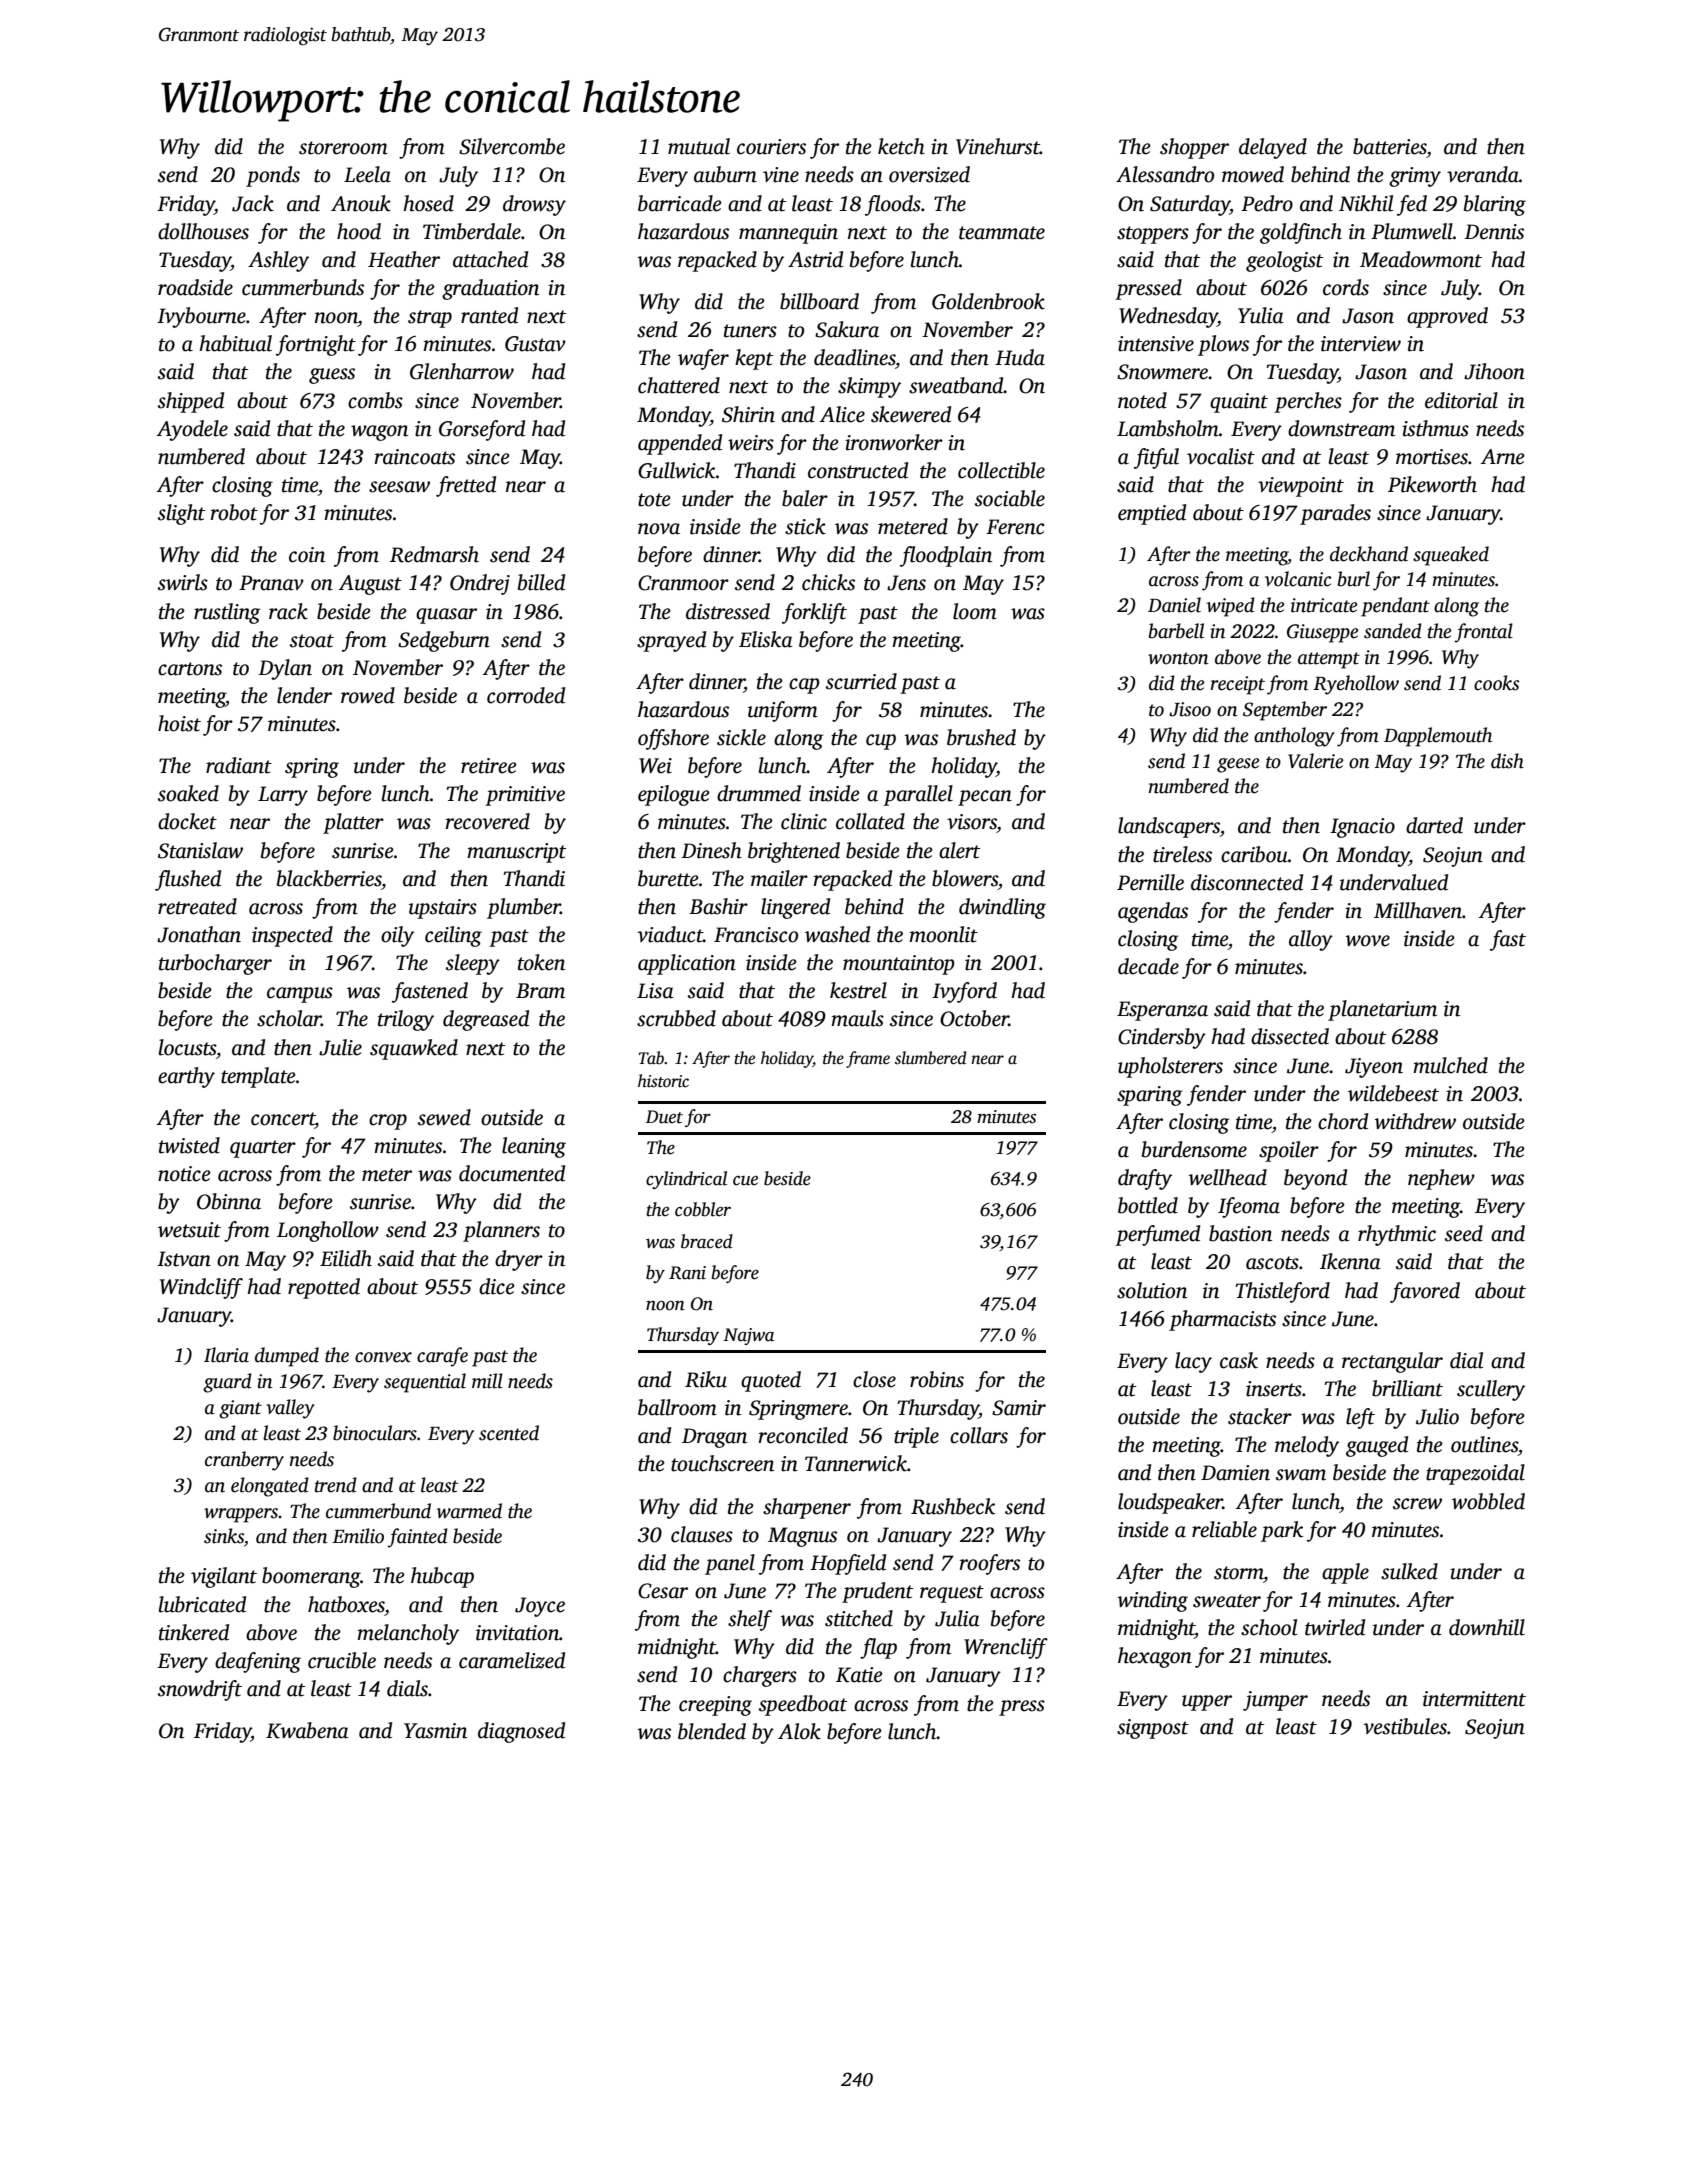  Describe the element at coordinates (1307, 1446) in the image. I see `melody` at that location.
